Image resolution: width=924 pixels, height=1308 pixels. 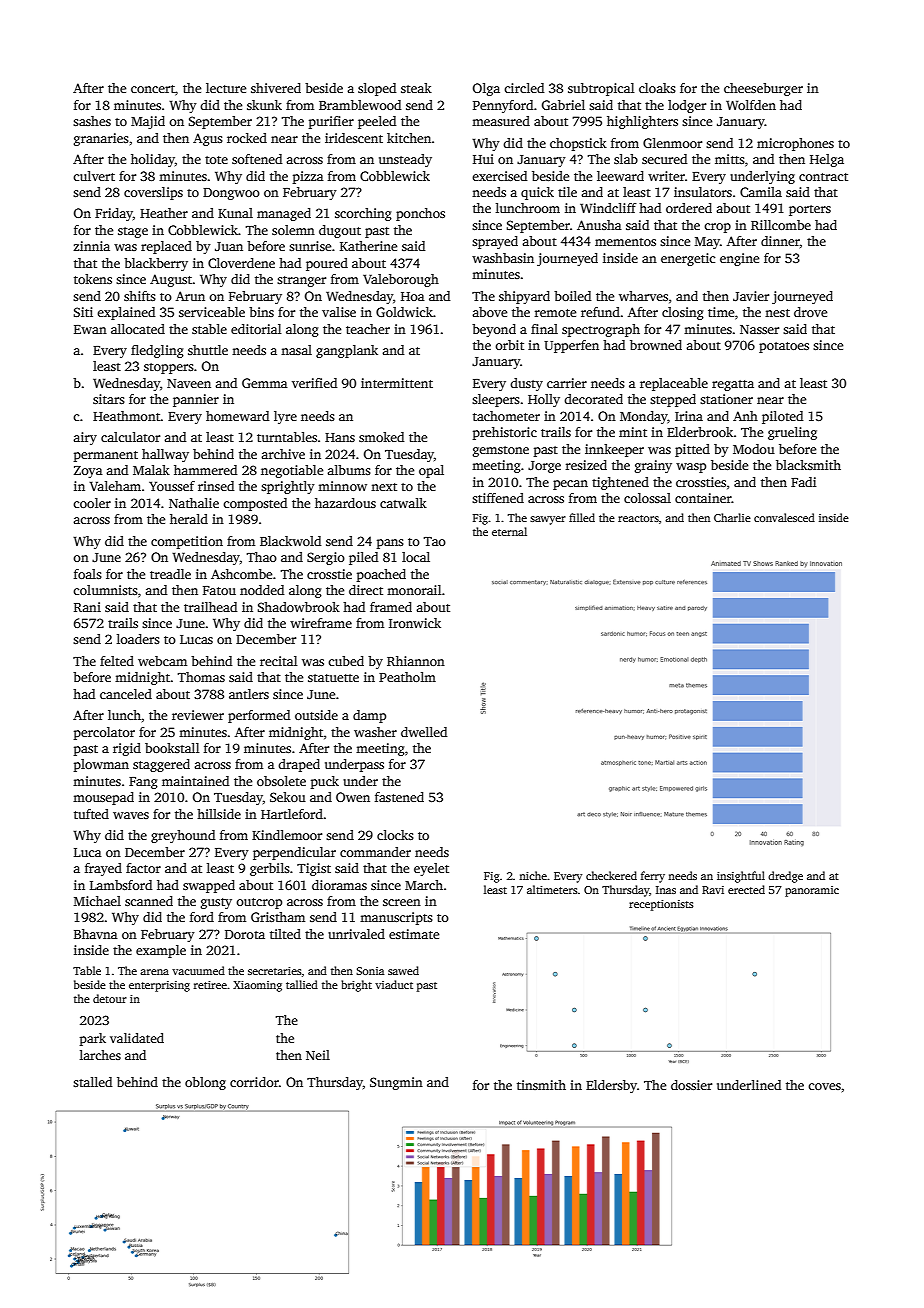 What do you see at coordinates (96, 934) in the screenshot?
I see `Bhavna` at bounding box center [96, 934].
